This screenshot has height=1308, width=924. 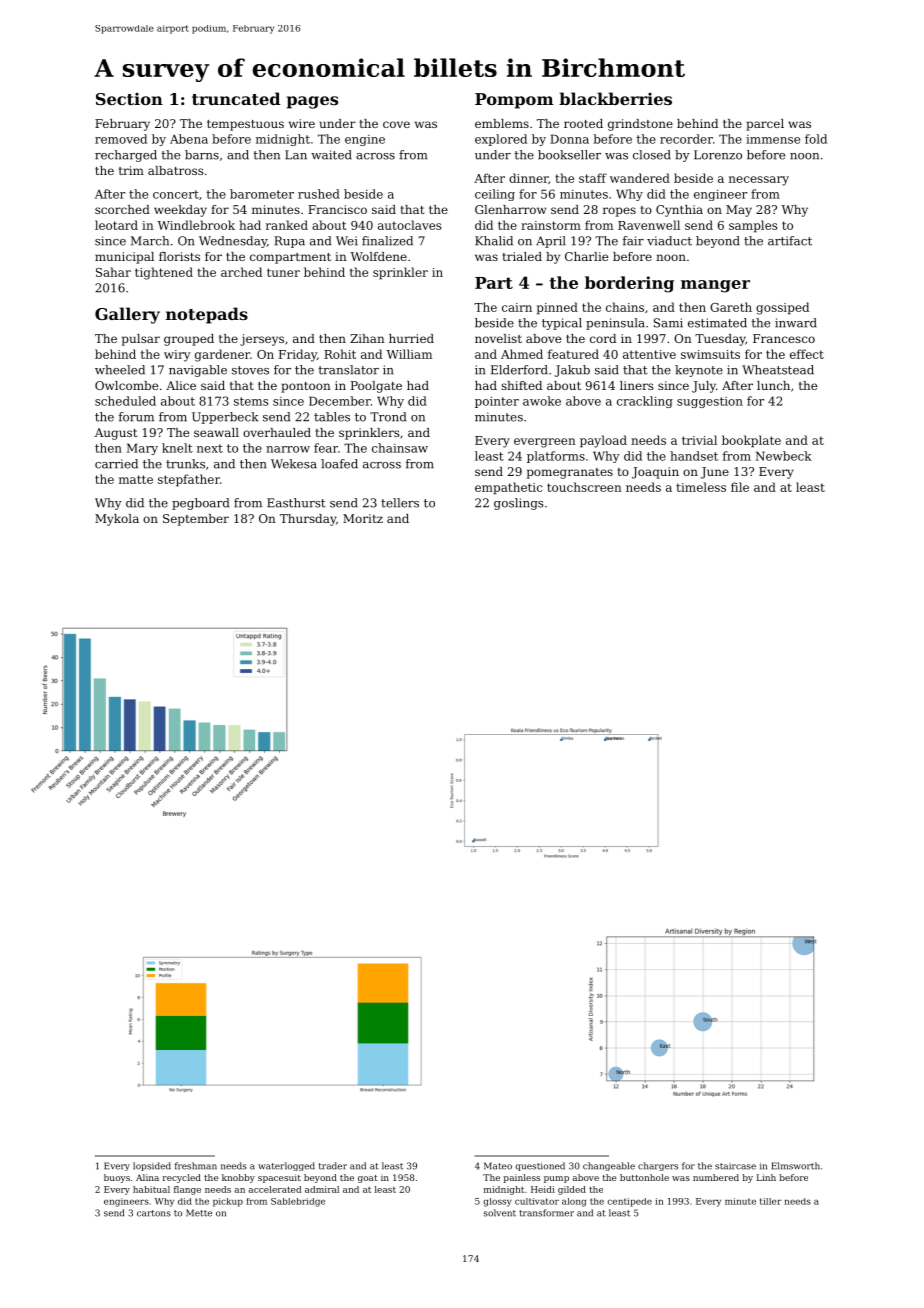 What do you see at coordinates (363, 518) in the screenshot?
I see `Moritz` at bounding box center [363, 518].
